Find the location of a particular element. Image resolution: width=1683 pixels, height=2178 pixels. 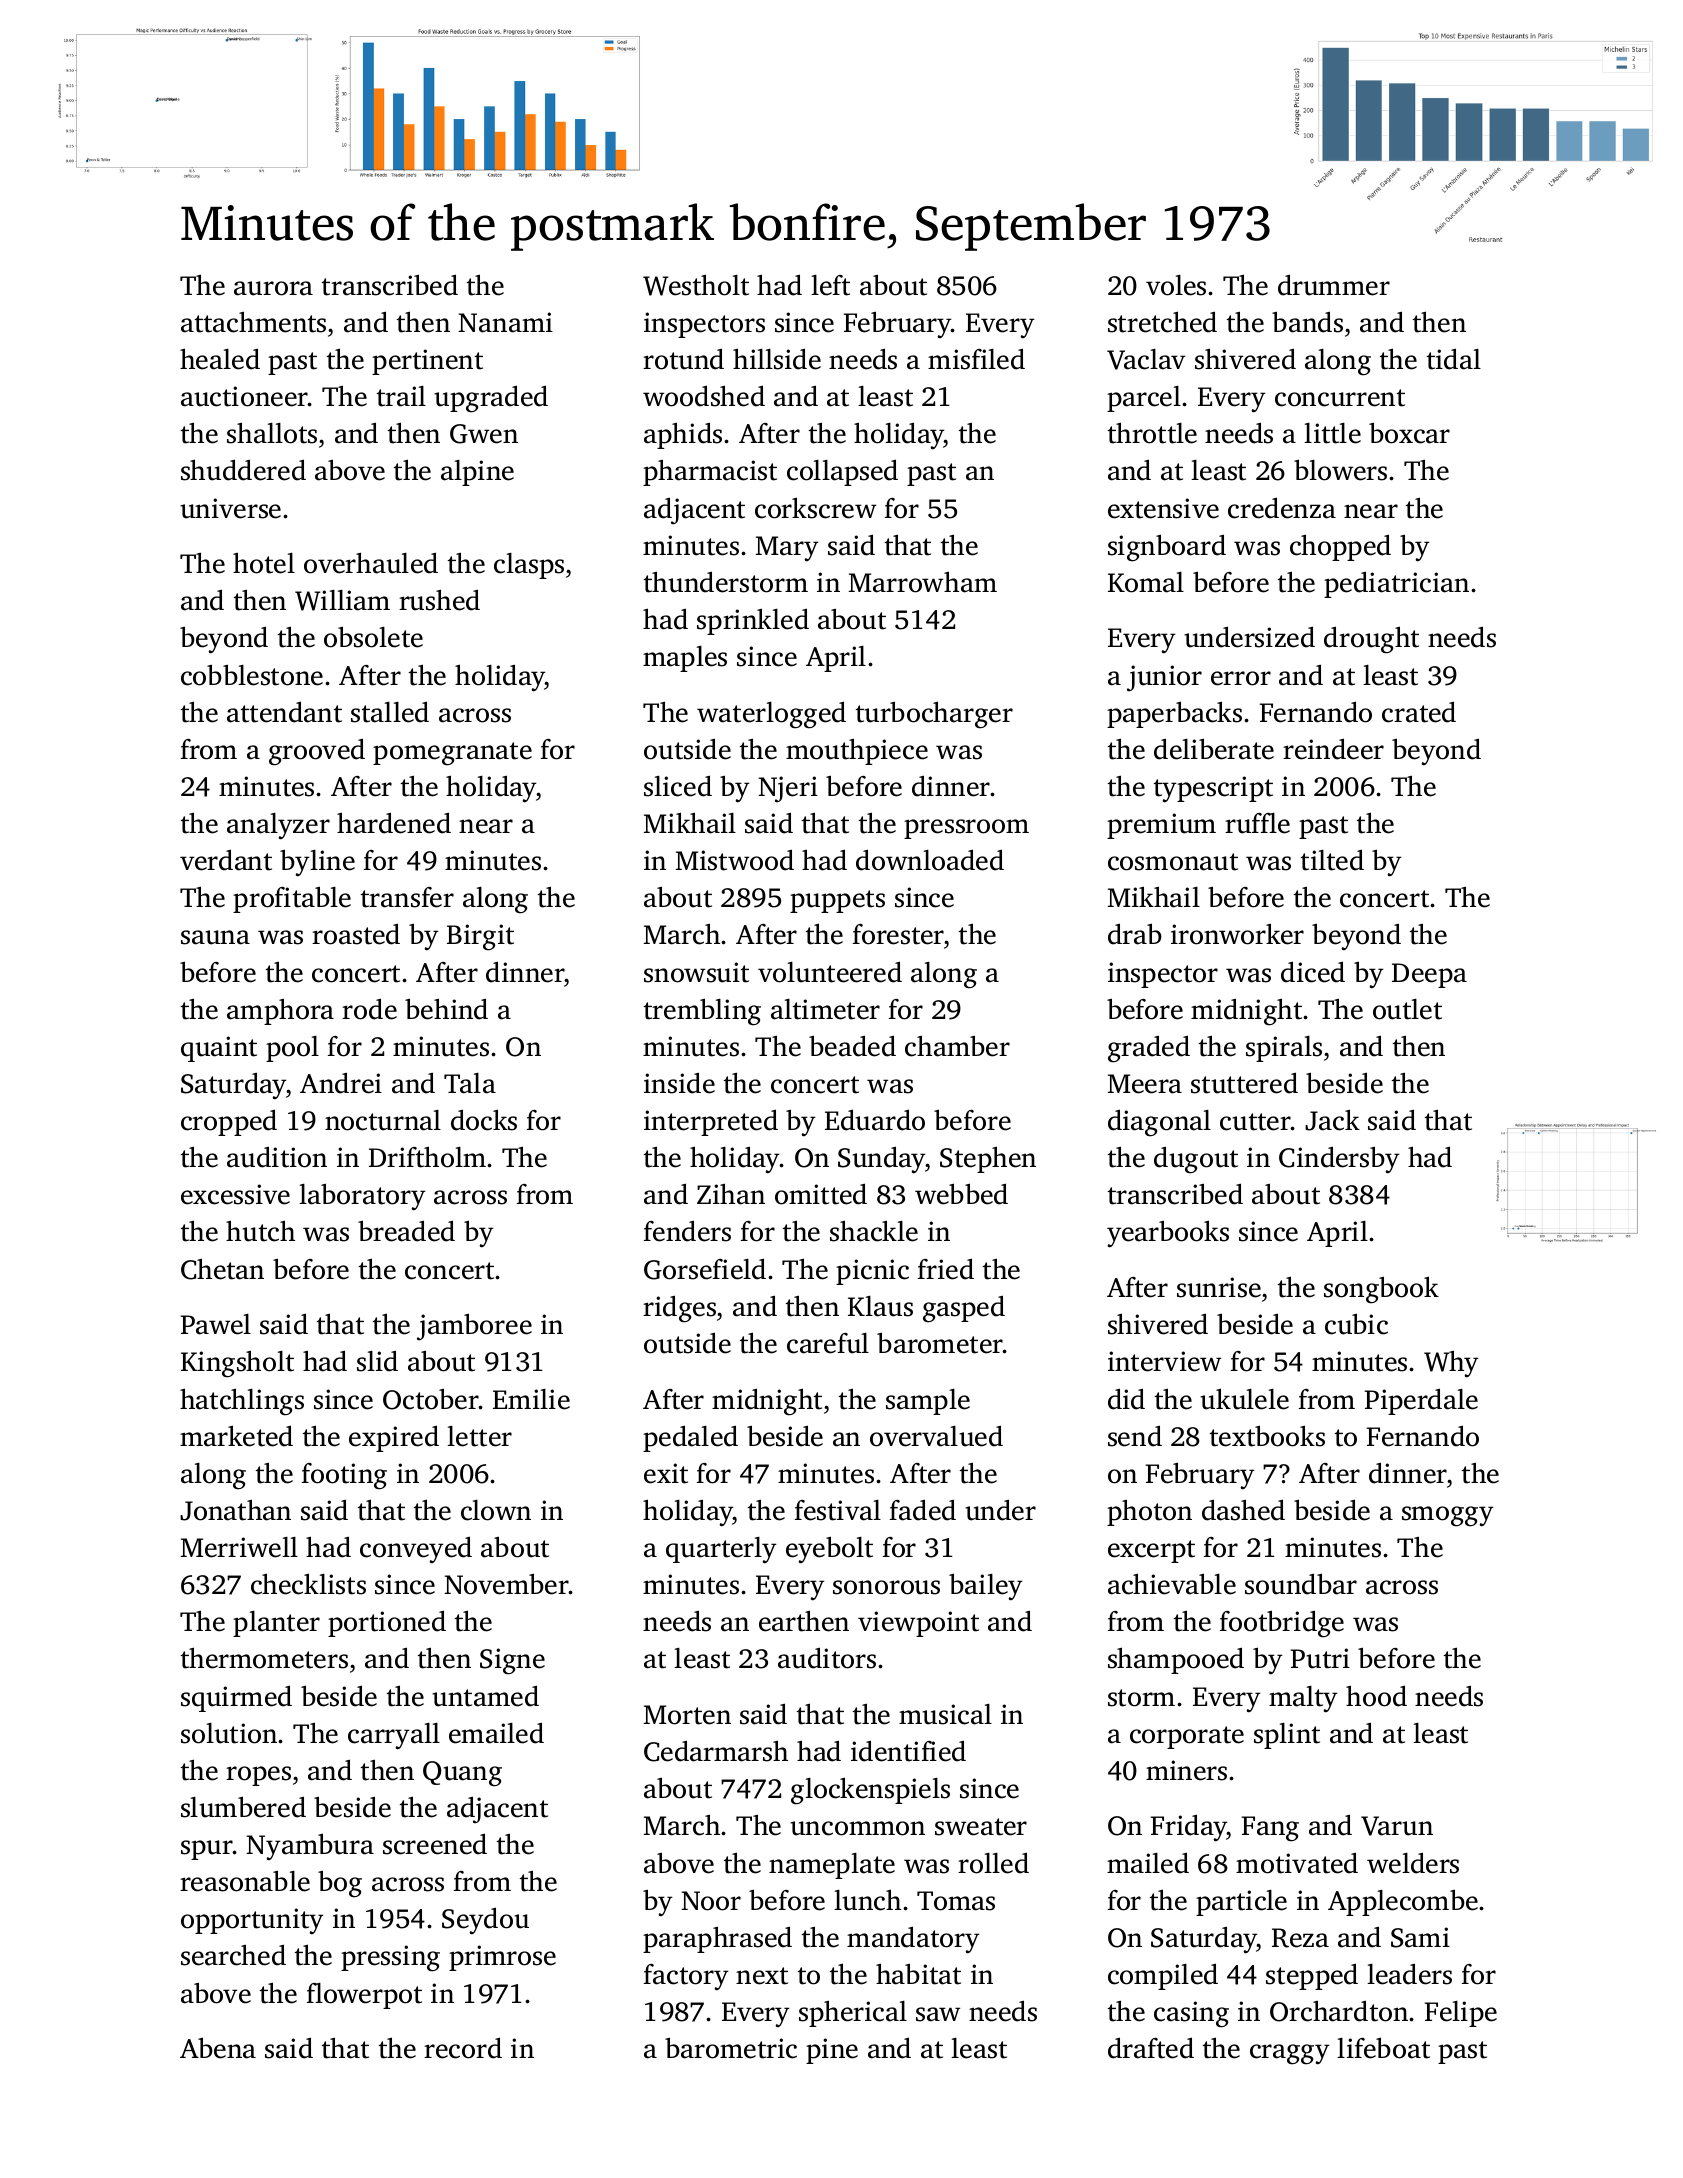

Meera is located at coordinates (1145, 1084).
